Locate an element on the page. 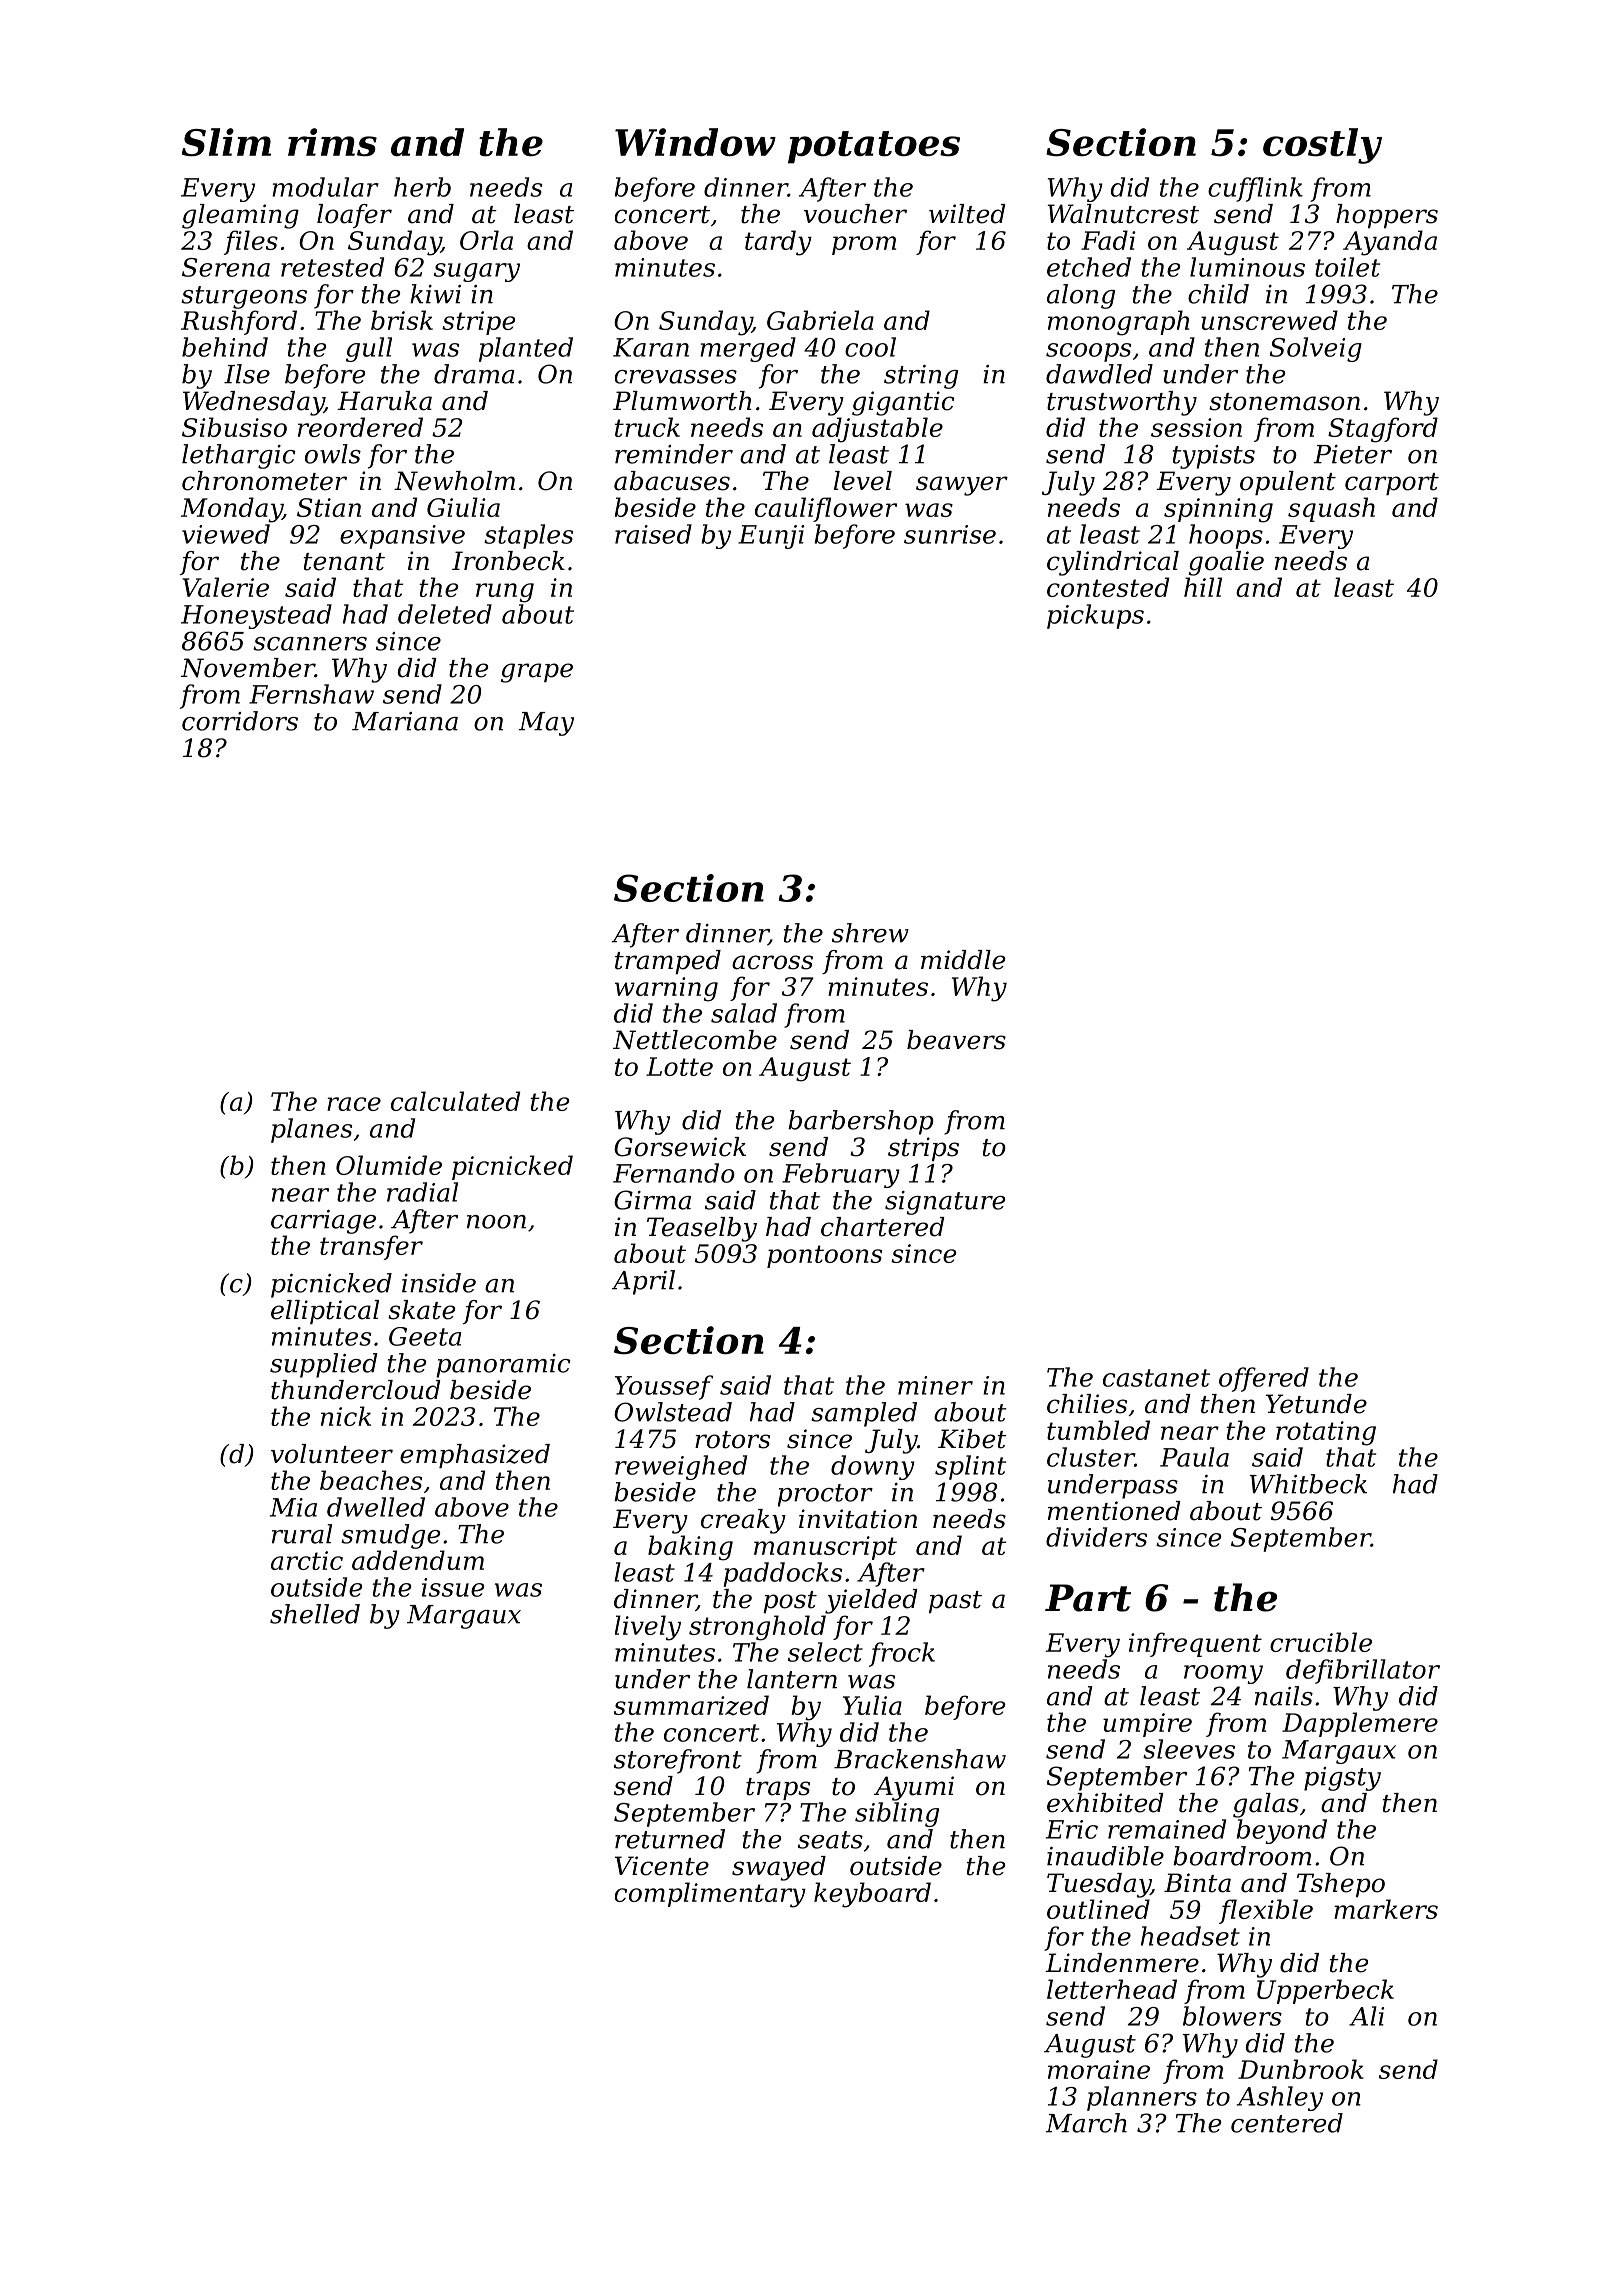 The height and width of the image is (2292, 1620). wilted is located at coordinates (967, 214).
